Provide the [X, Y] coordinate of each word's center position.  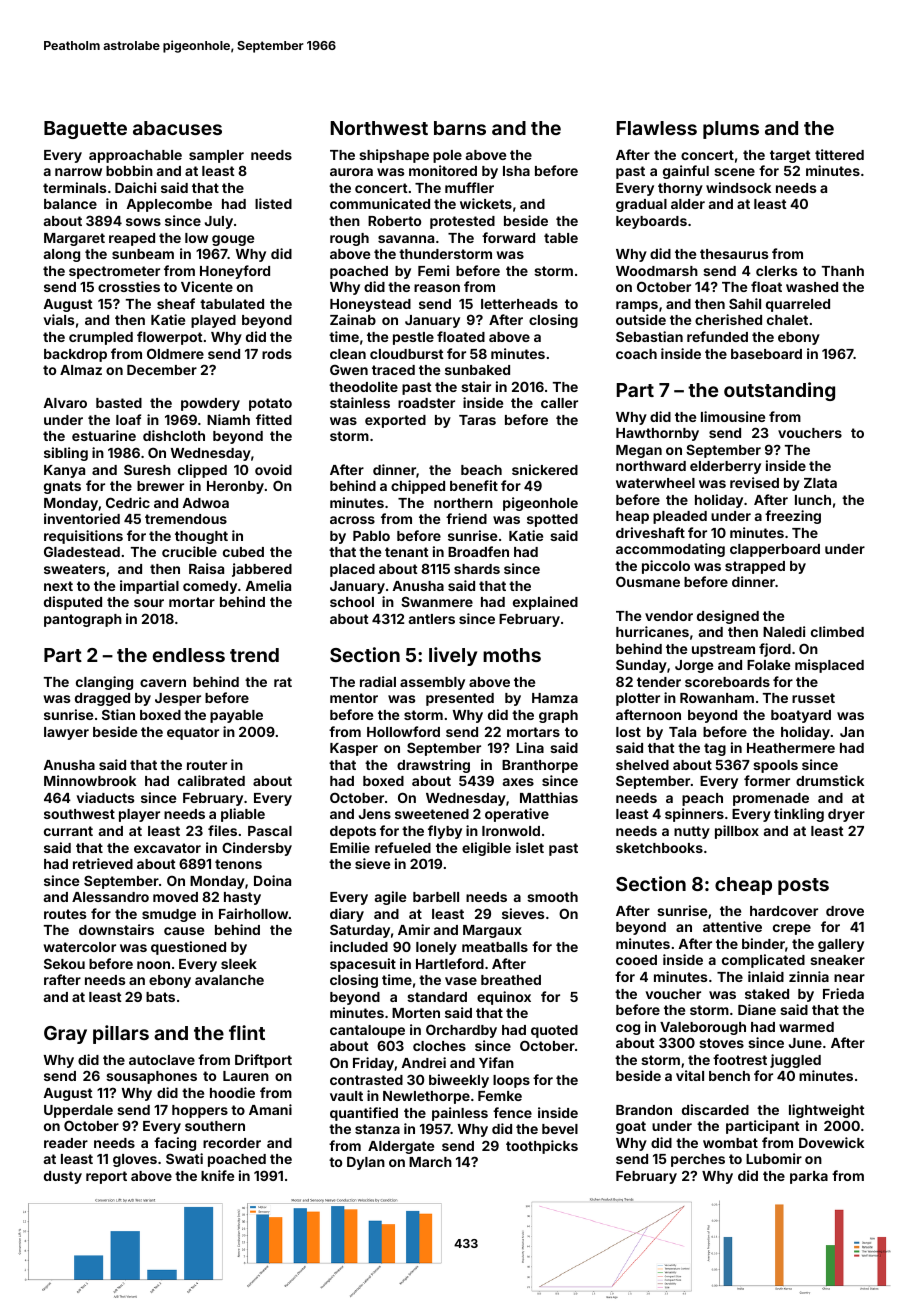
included [359, 946]
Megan [639, 451]
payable [236, 716]
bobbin [129, 170]
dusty [63, 1177]
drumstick [830, 780]
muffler [469, 187]
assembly [432, 683]
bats [160, 997]
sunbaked [477, 370]
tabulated [232, 304]
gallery [841, 945]
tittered [839, 154]
